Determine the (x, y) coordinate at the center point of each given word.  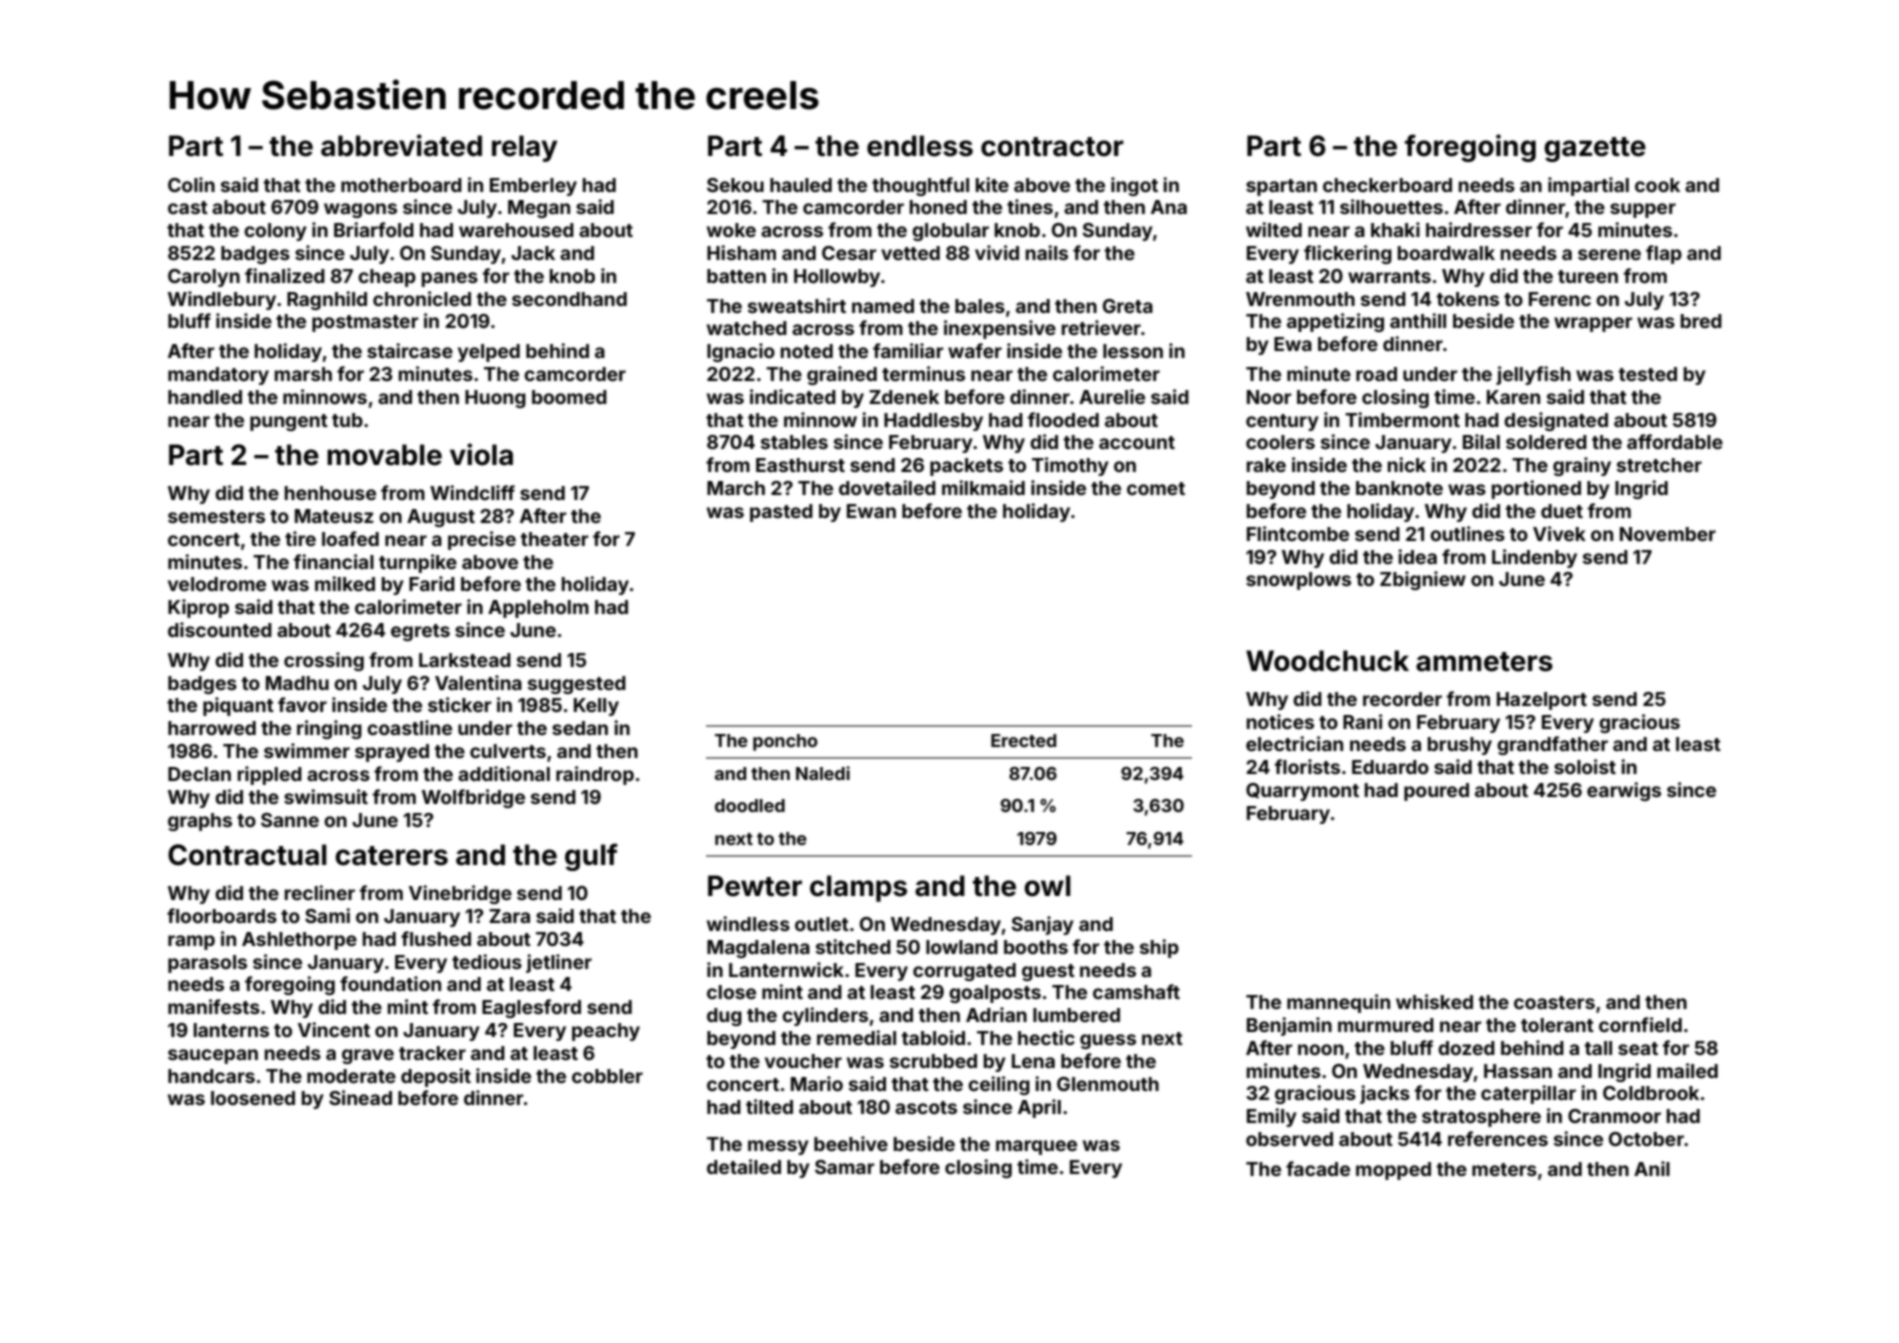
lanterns (231, 1030)
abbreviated (401, 145)
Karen (1513, 397)
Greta (1128, 306)
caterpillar (1528, 1094)
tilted (769, 1106)
